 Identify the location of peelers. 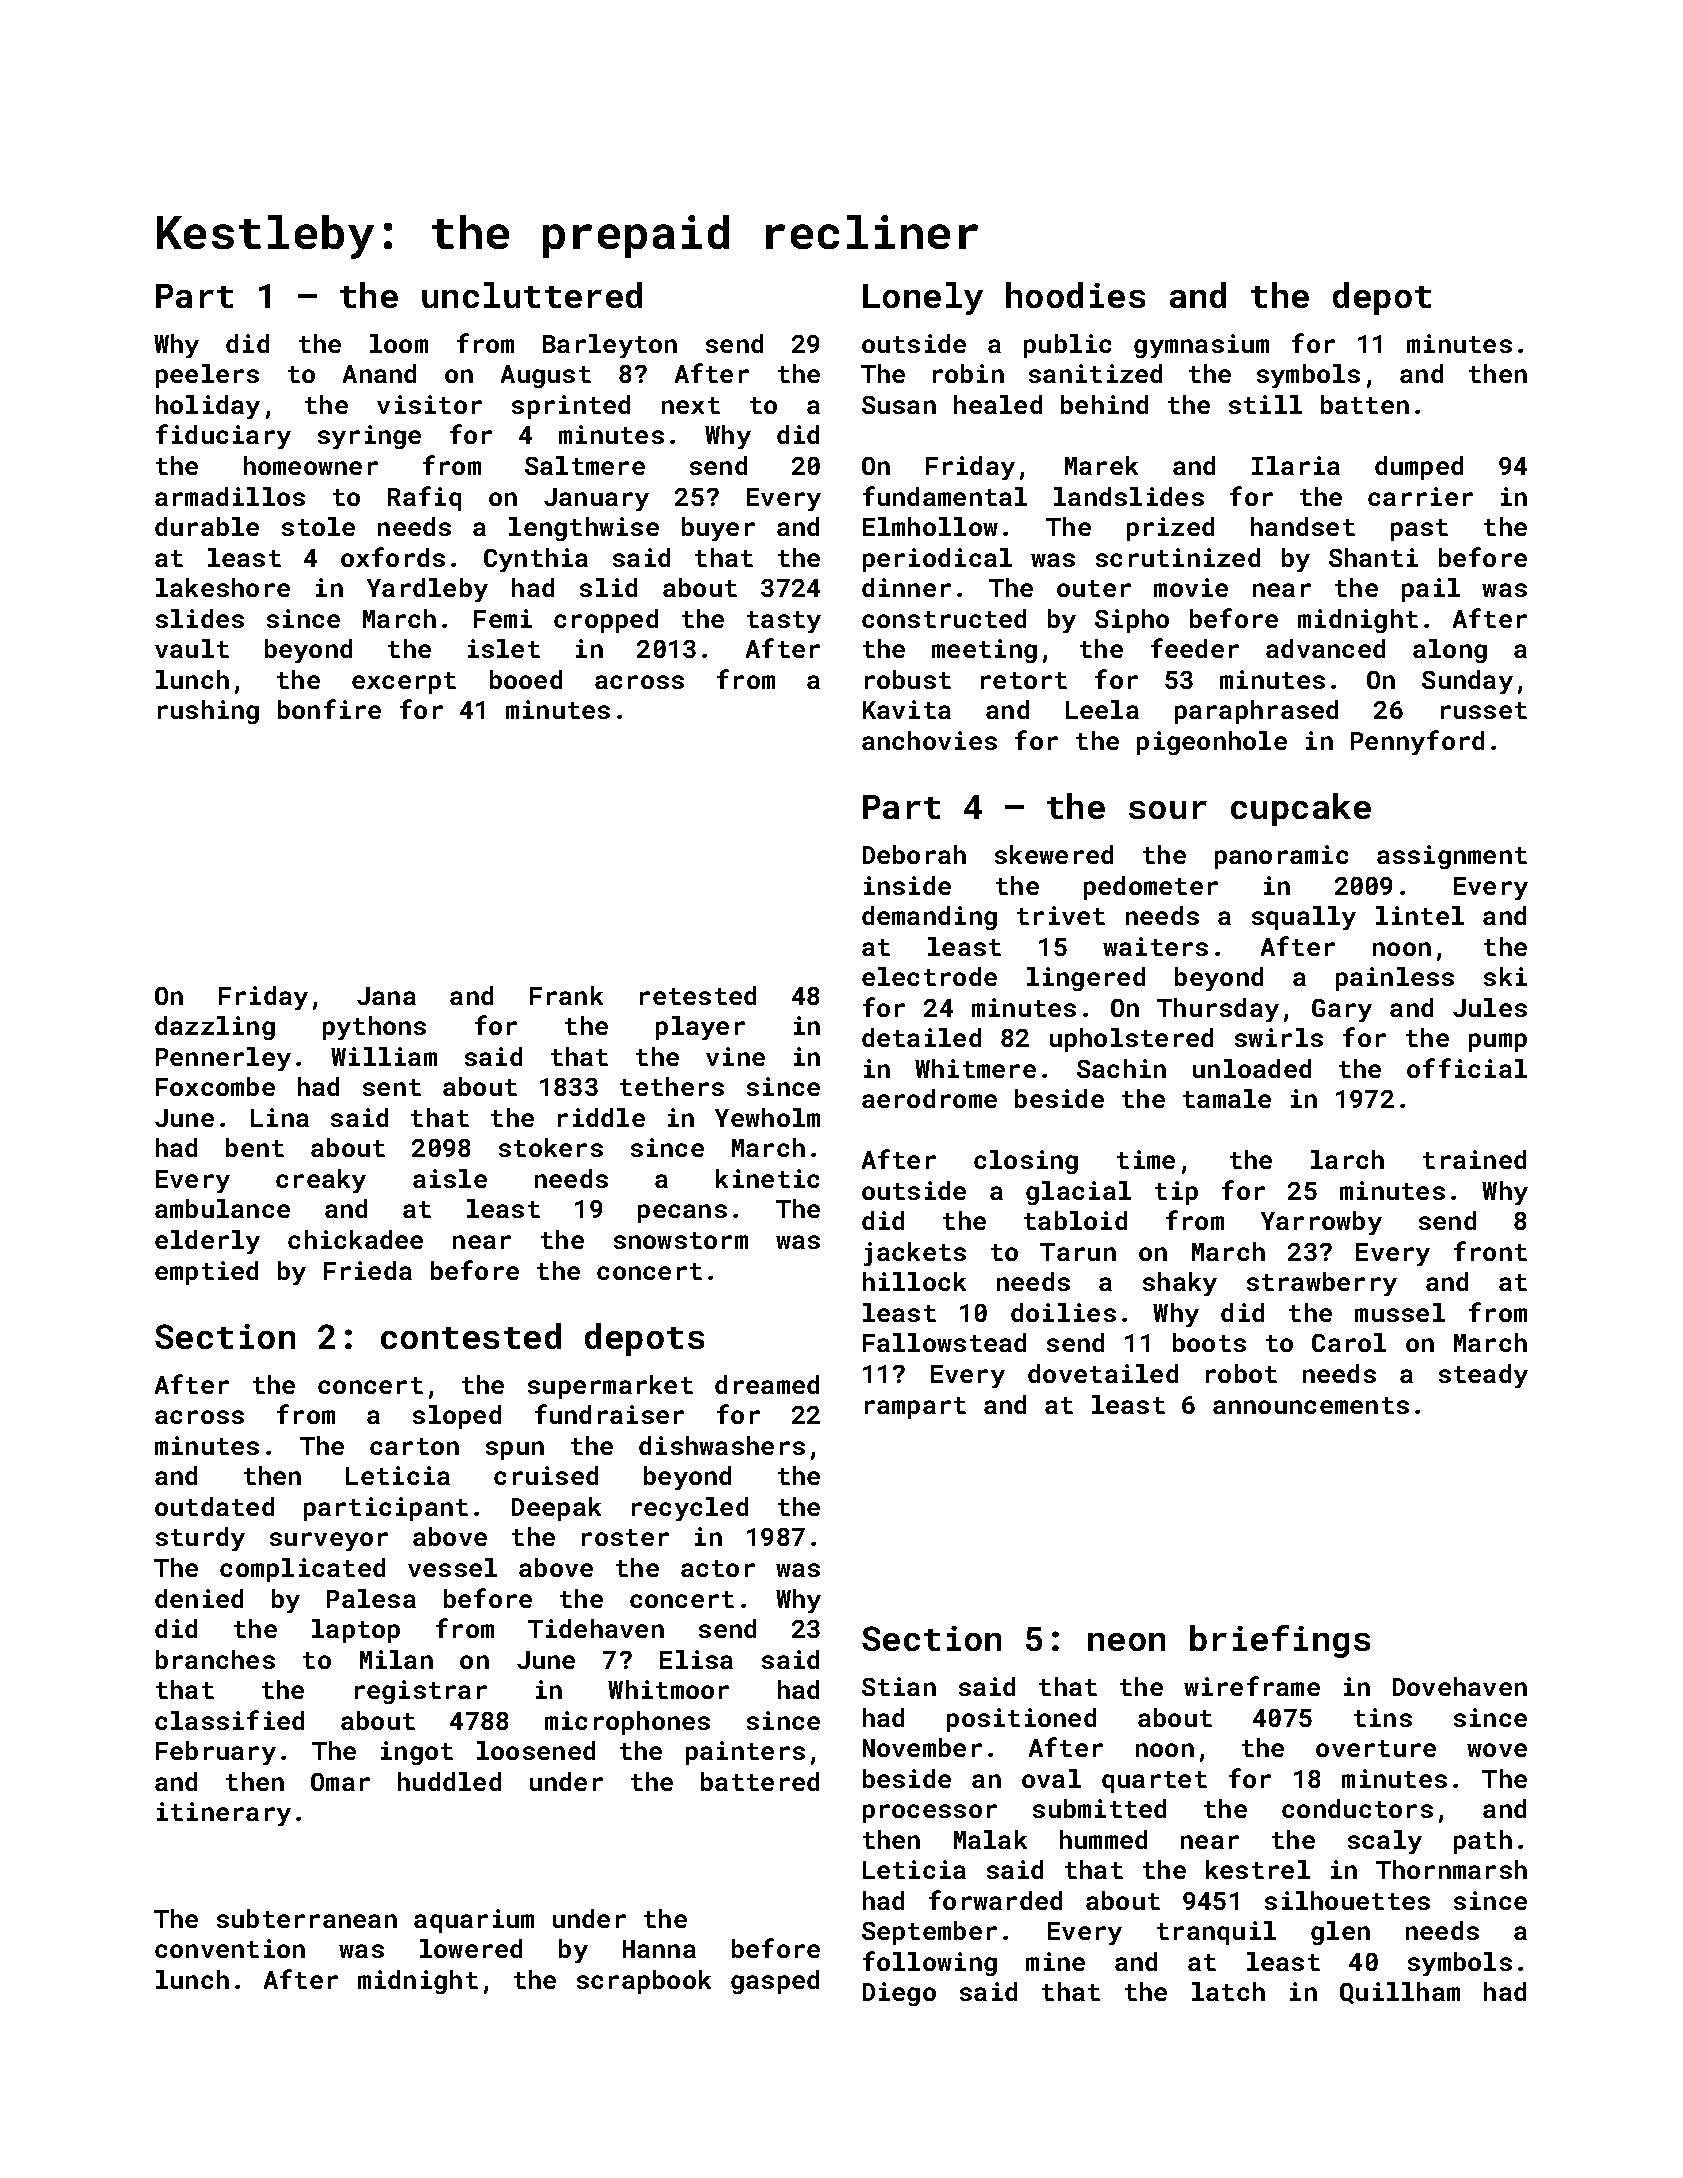
(207, 376).
